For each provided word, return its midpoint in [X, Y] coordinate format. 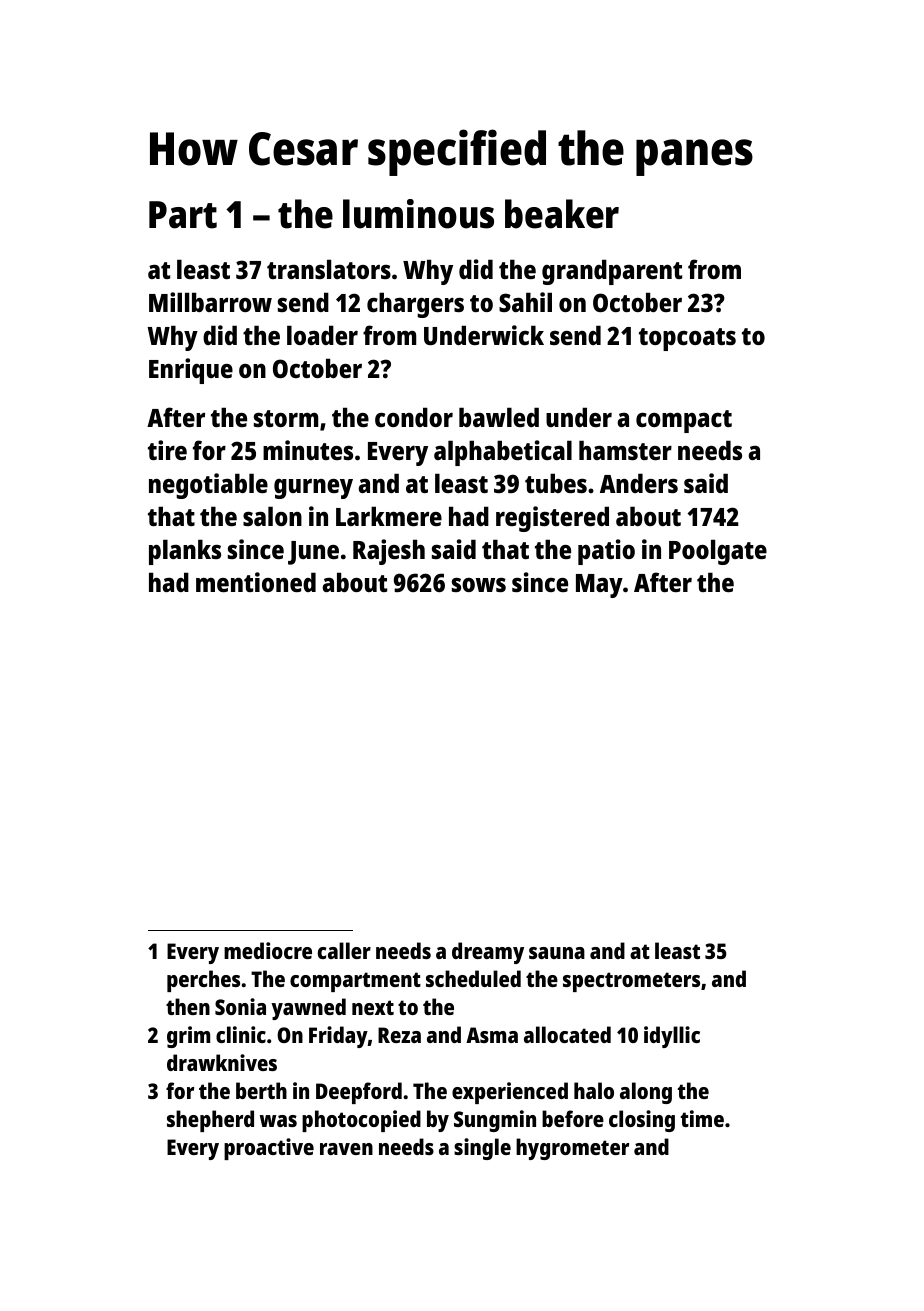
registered [552, 519]
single [482, 1149]
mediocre [268, 950]
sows [479, 585]
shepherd [210, 1121]
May [599, 586]
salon [272, 516]
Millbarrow [210, 302]
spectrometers [631, 982]
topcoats [687, 339]
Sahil [525, 302]
